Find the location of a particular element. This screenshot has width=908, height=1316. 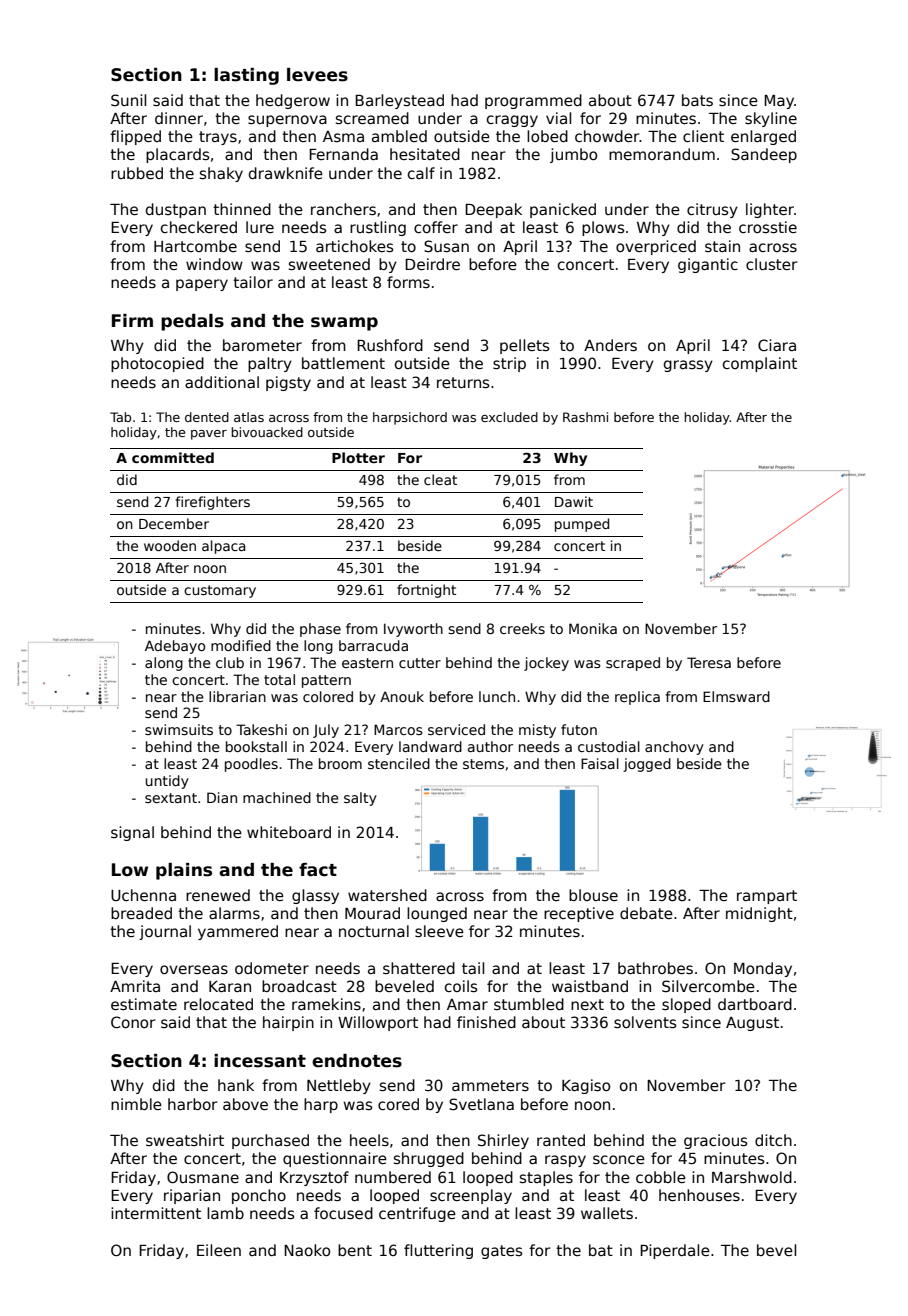

glassy is located at coordinates (315, 896).
